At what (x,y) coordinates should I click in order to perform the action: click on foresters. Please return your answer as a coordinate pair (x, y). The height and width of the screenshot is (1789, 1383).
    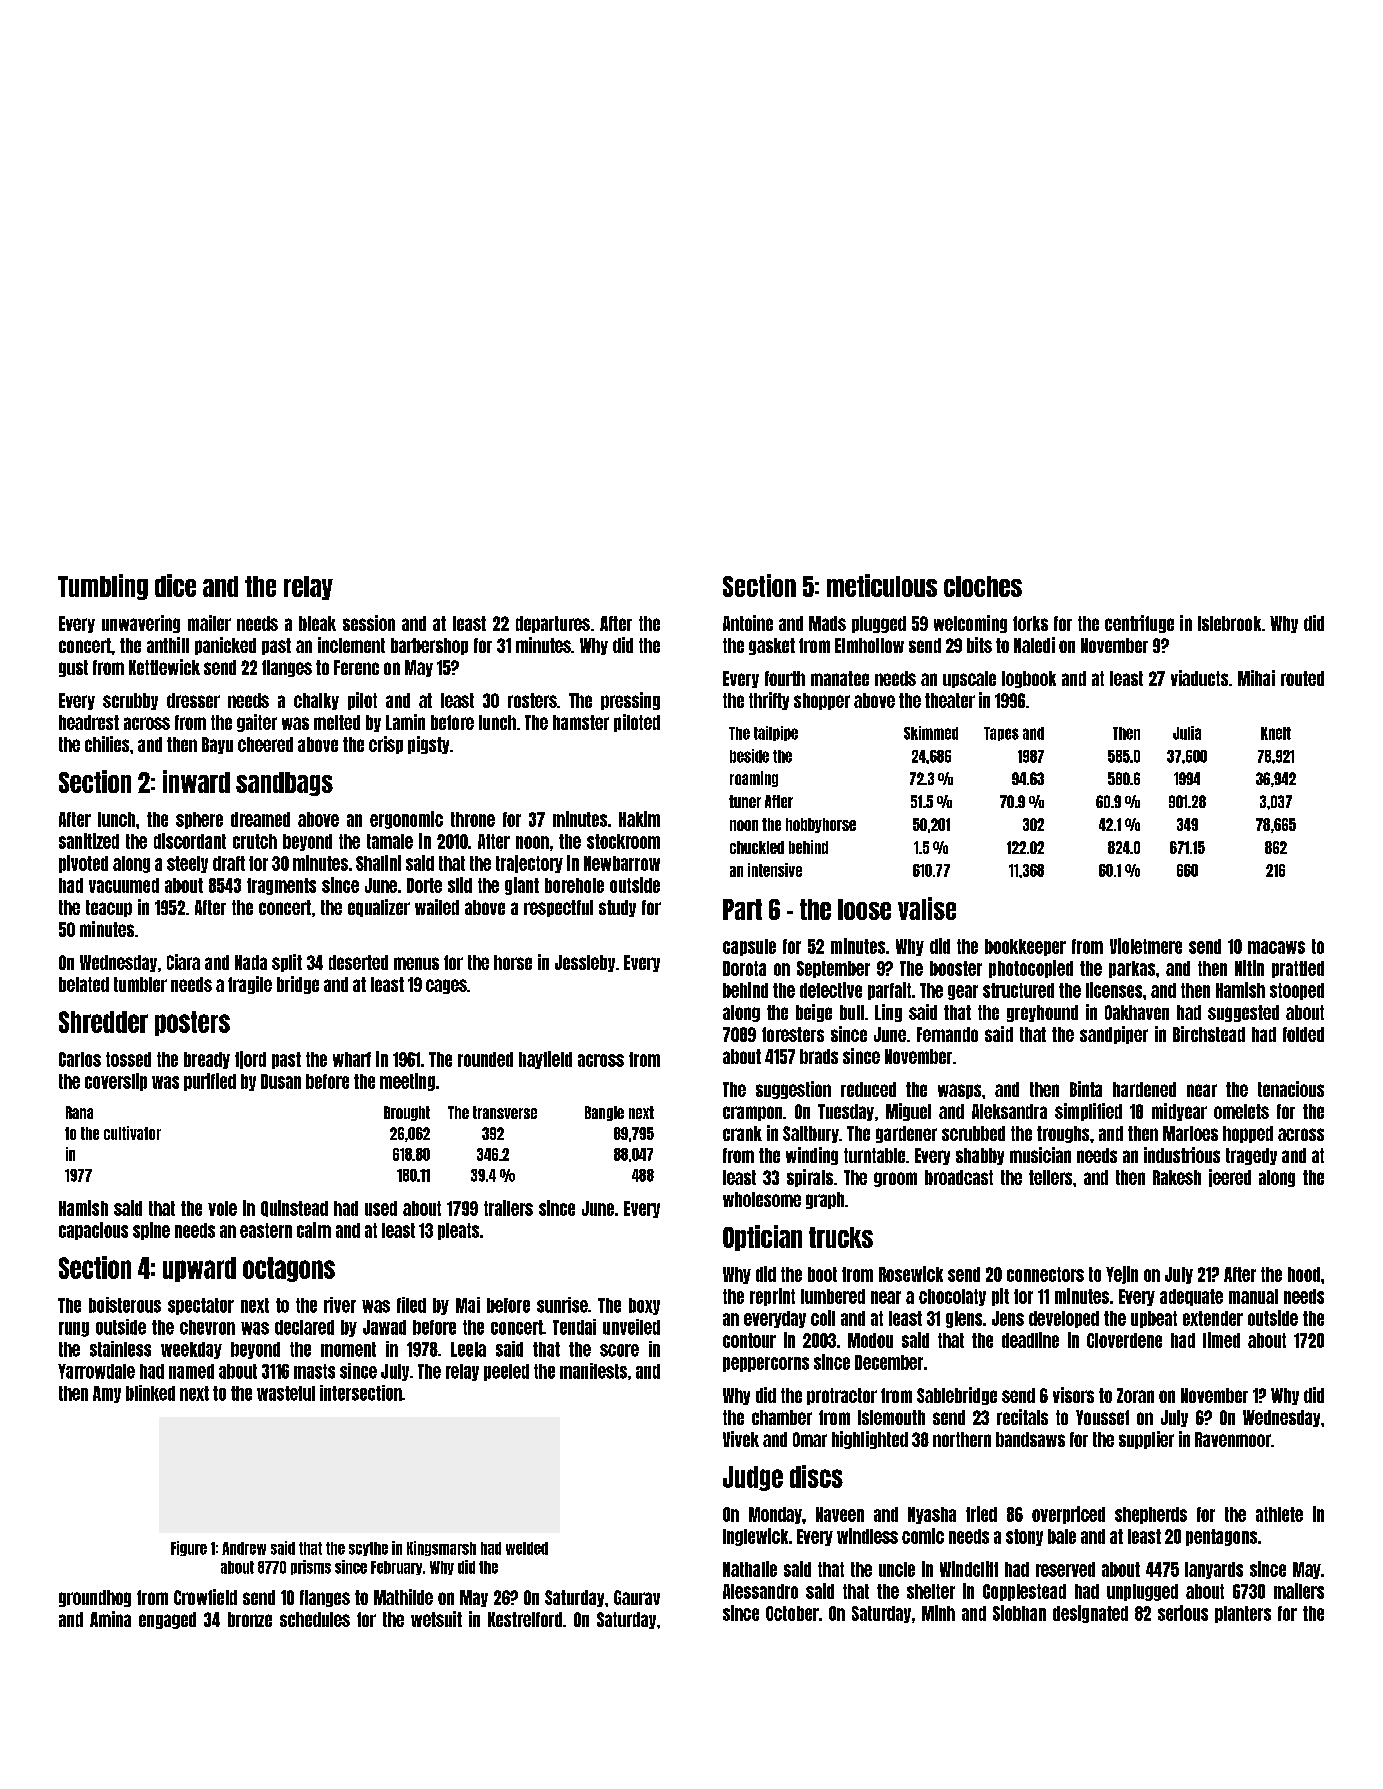
    Looking at the image, I should click on (793, 1034).
